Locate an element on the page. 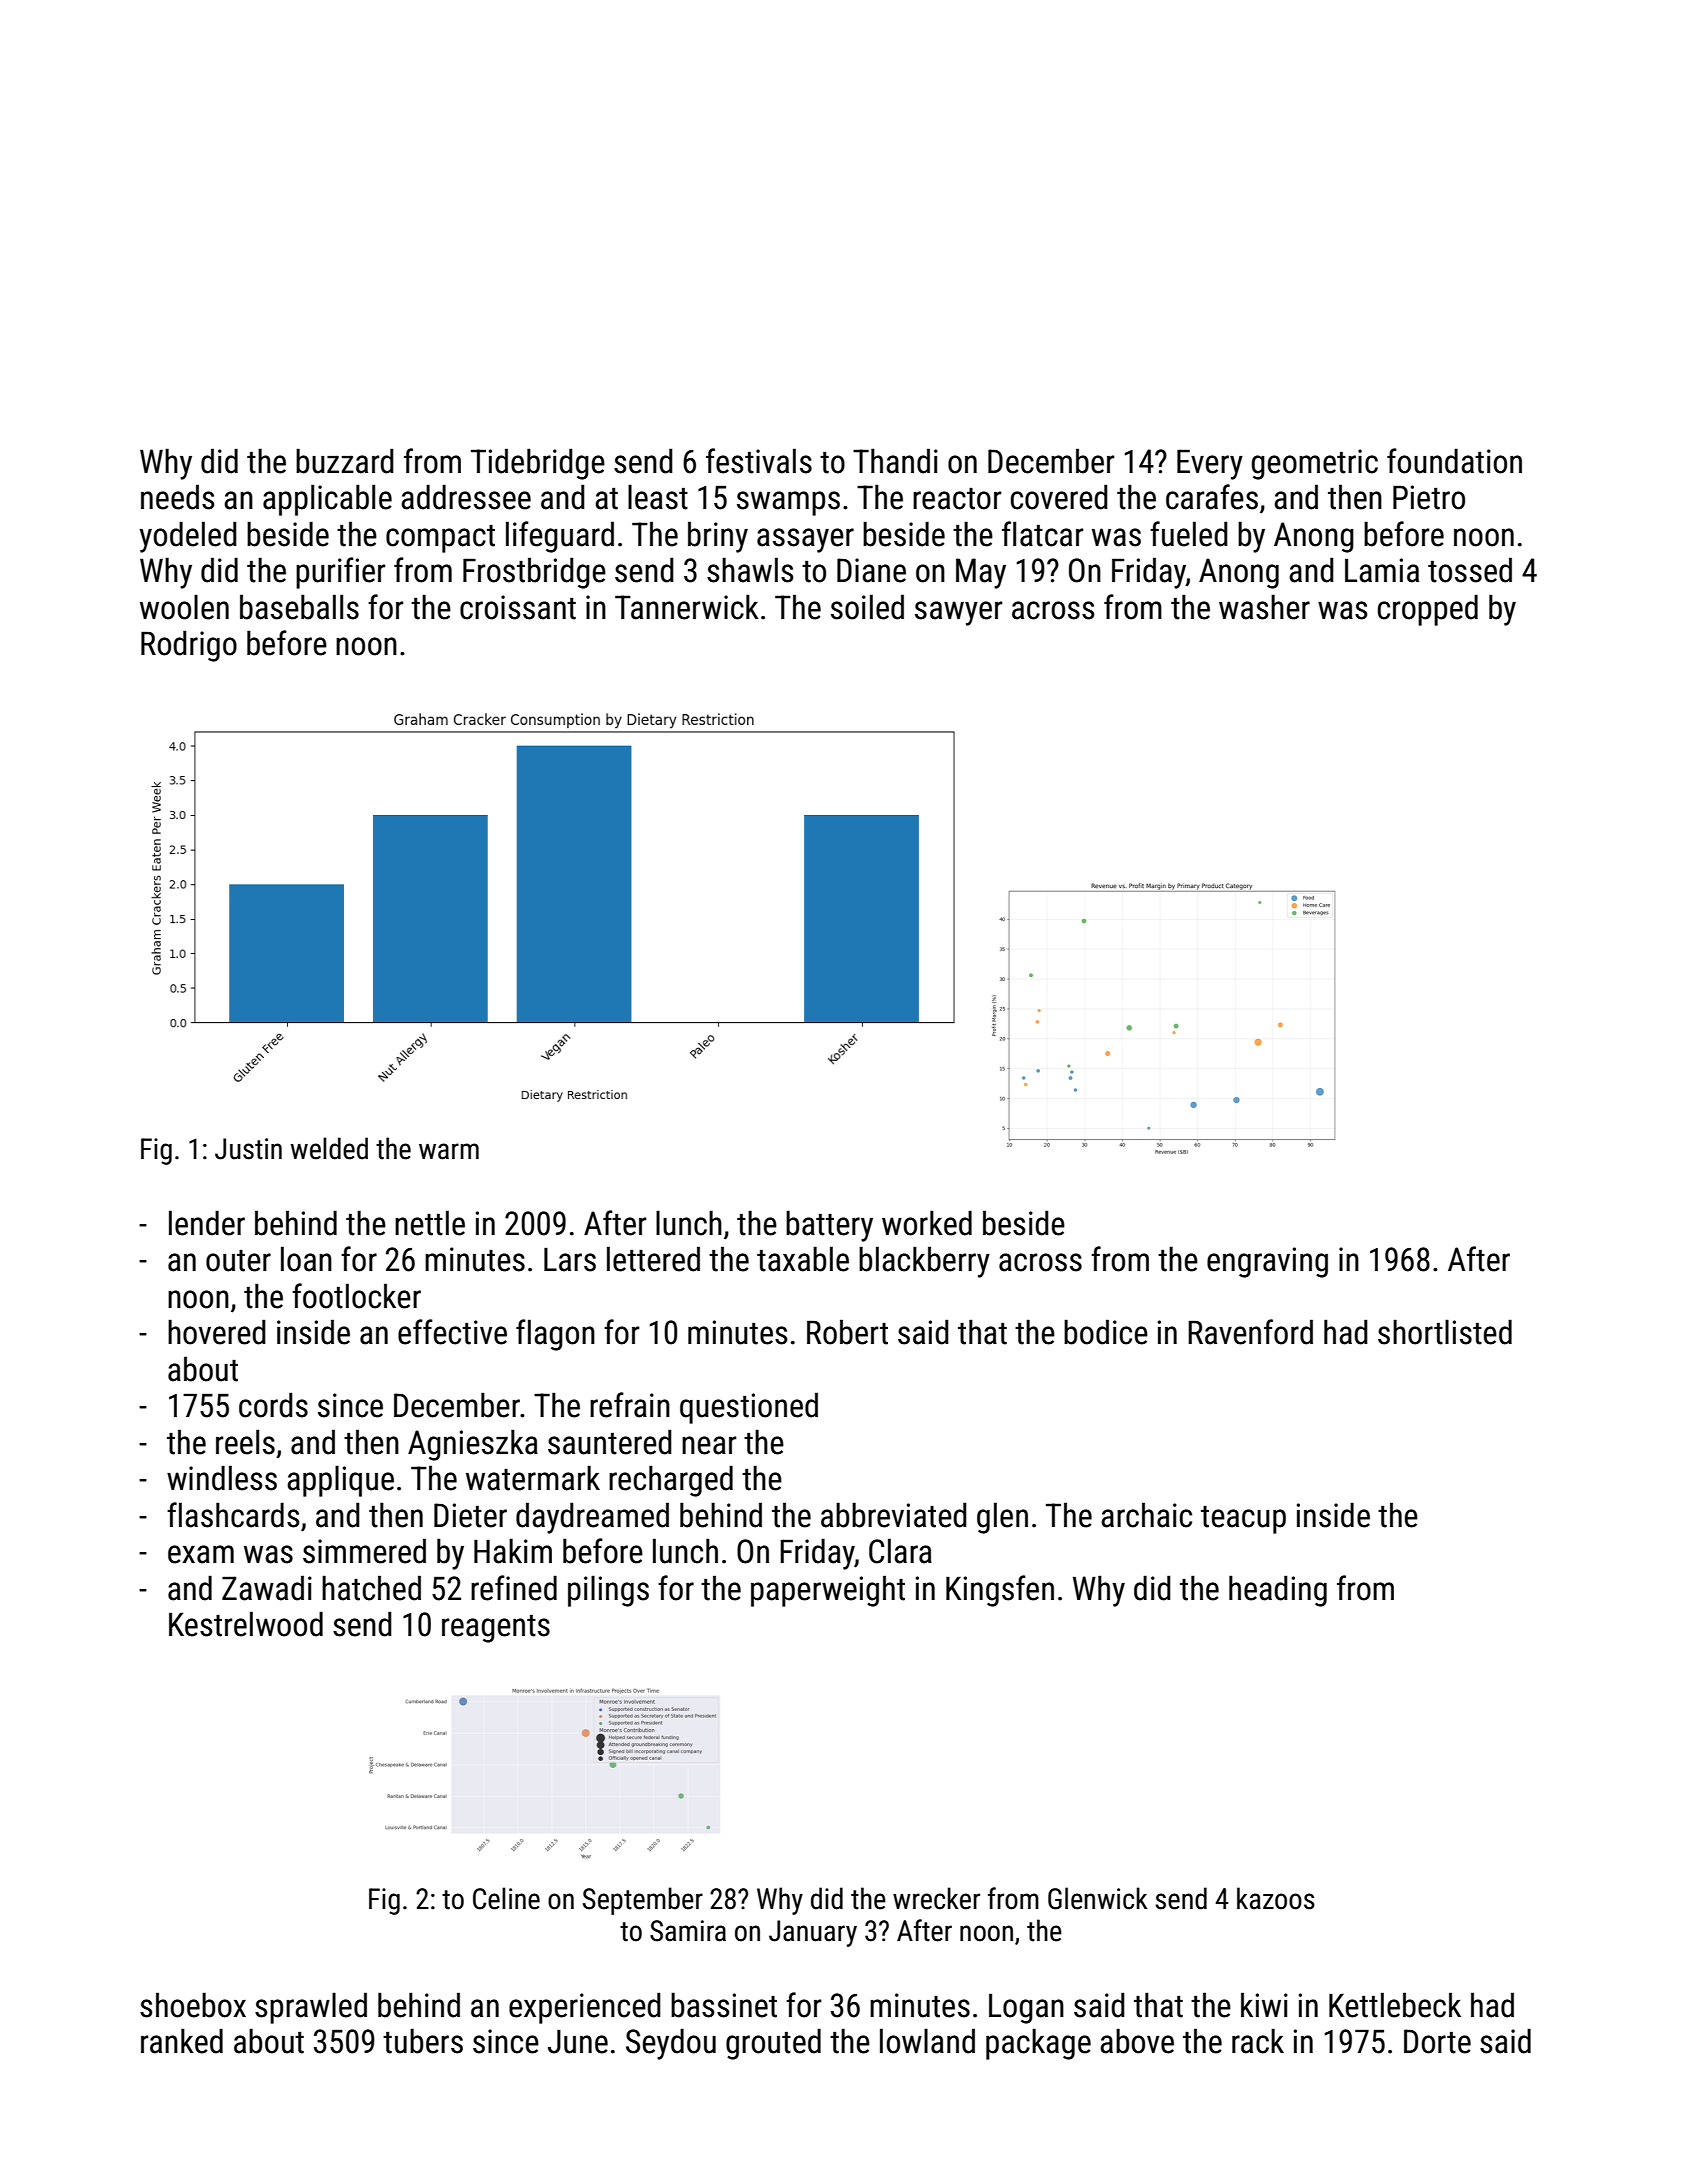 Image resolution: width=1683 pixels, height=2178 pixels. grouted is located at coordinates (773, 2044).
